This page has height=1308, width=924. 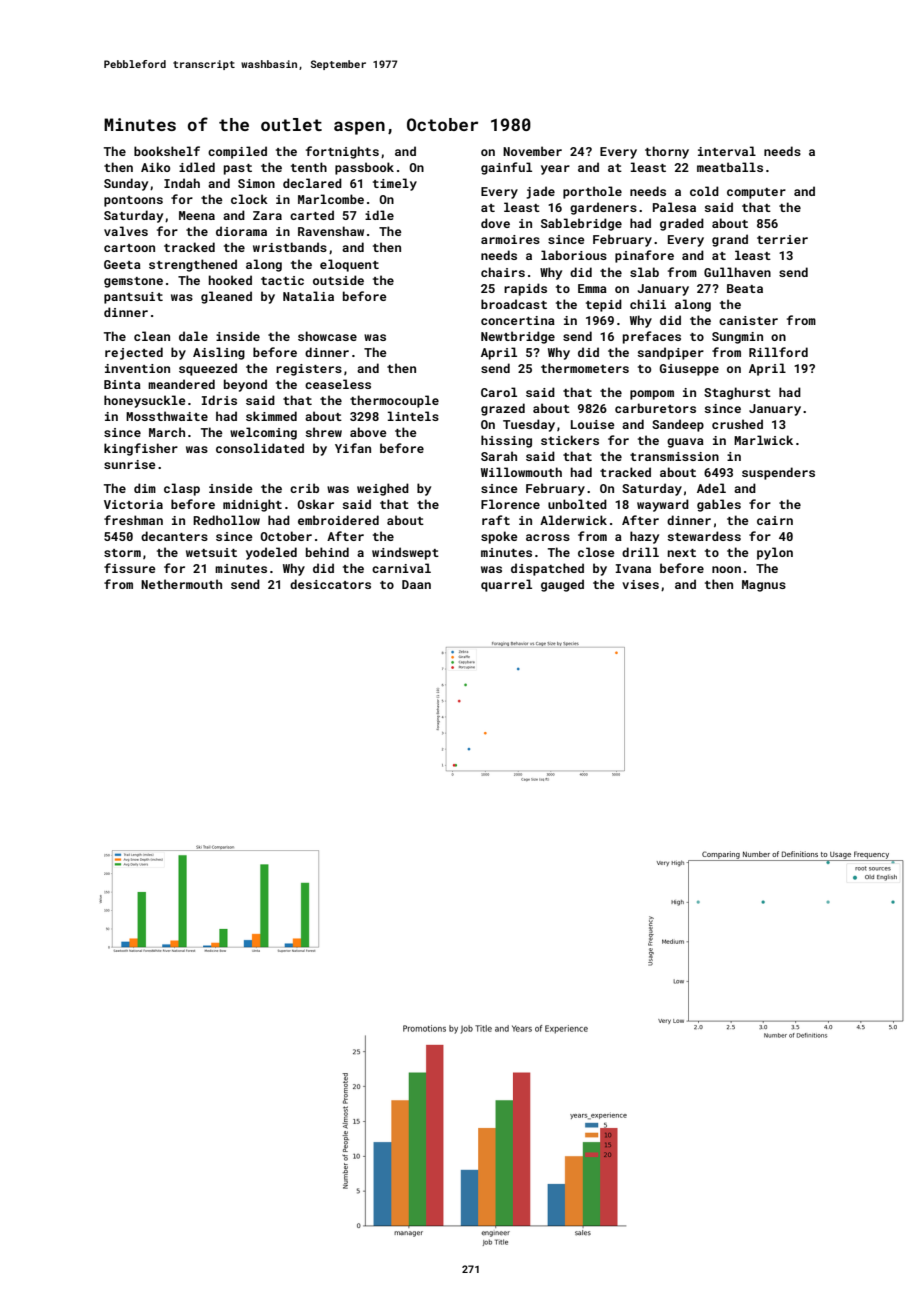 What do you see at coordinates (506, 168) in the page?
I see `gainful` at bounding box center [506, 168].
